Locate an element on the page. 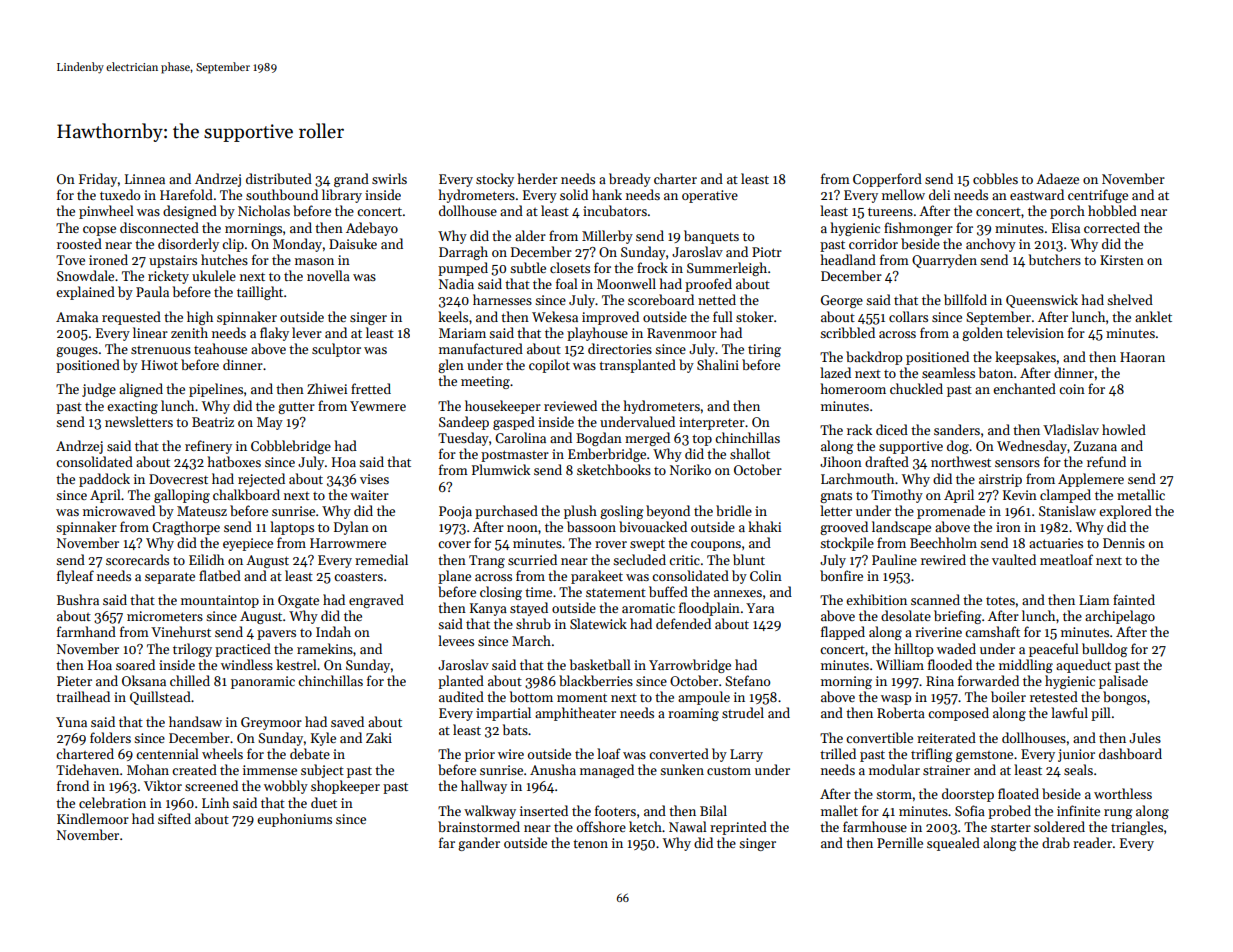 The height and width of the document is (952, 1233). shelved is located at coordinates (1130, 299).
